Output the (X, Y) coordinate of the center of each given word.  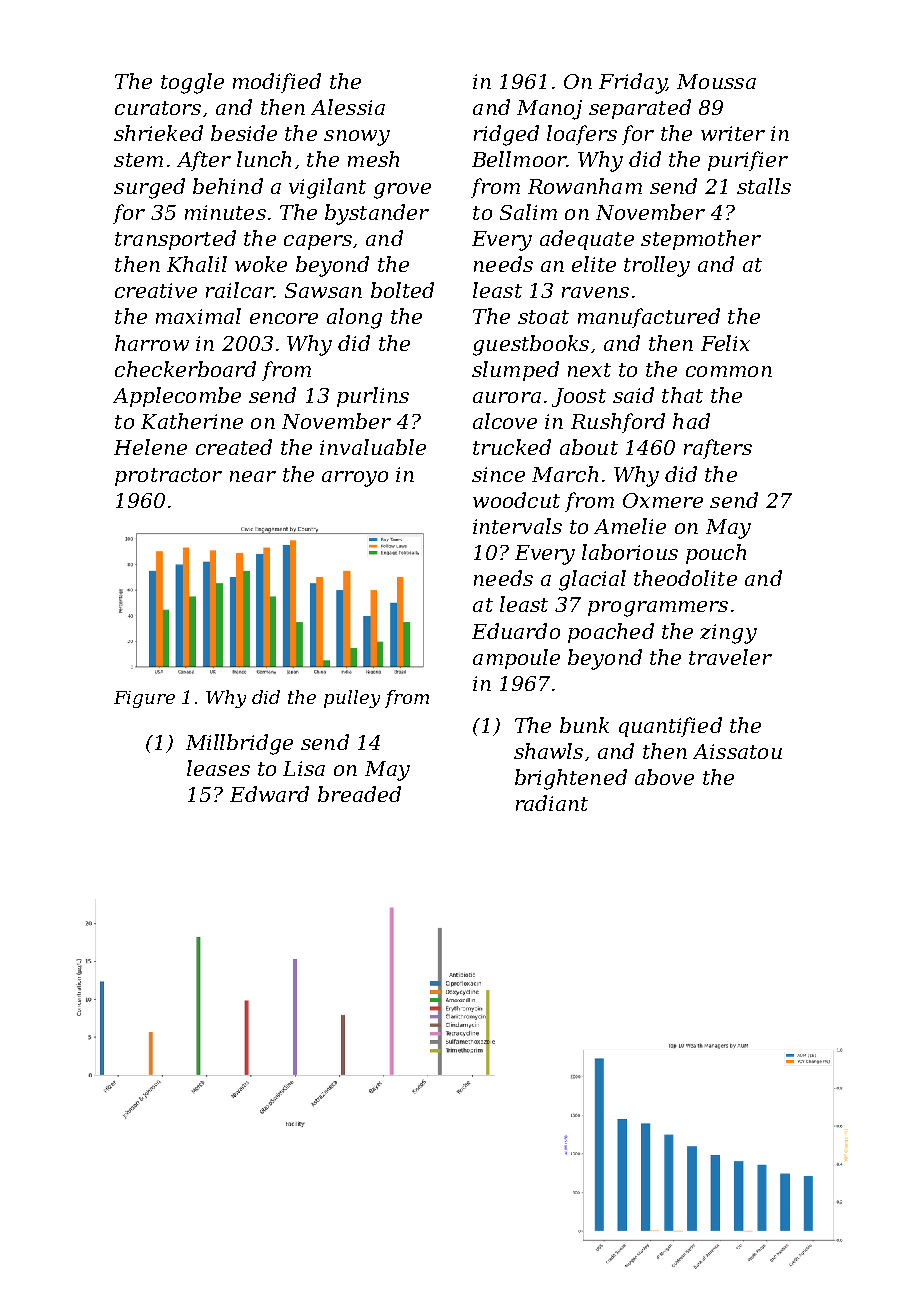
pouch (716, 554)
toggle (192, 83)
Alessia (348, 107)
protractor (168, 477)
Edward (269, 794)
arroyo (355, 479)
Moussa (716, 81)
